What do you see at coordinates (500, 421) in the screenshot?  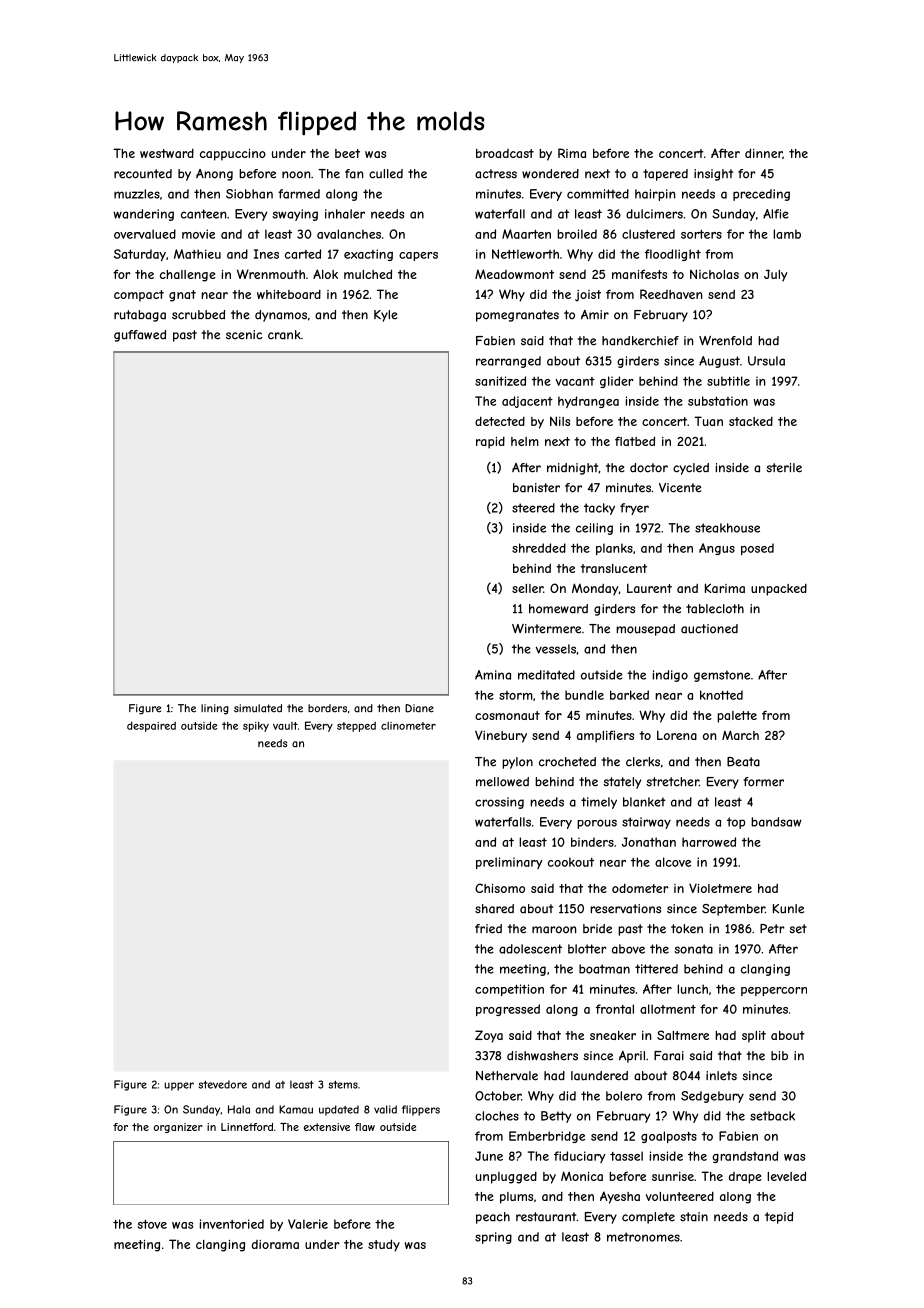 I see `detected` at bounding box center [500, 421].
